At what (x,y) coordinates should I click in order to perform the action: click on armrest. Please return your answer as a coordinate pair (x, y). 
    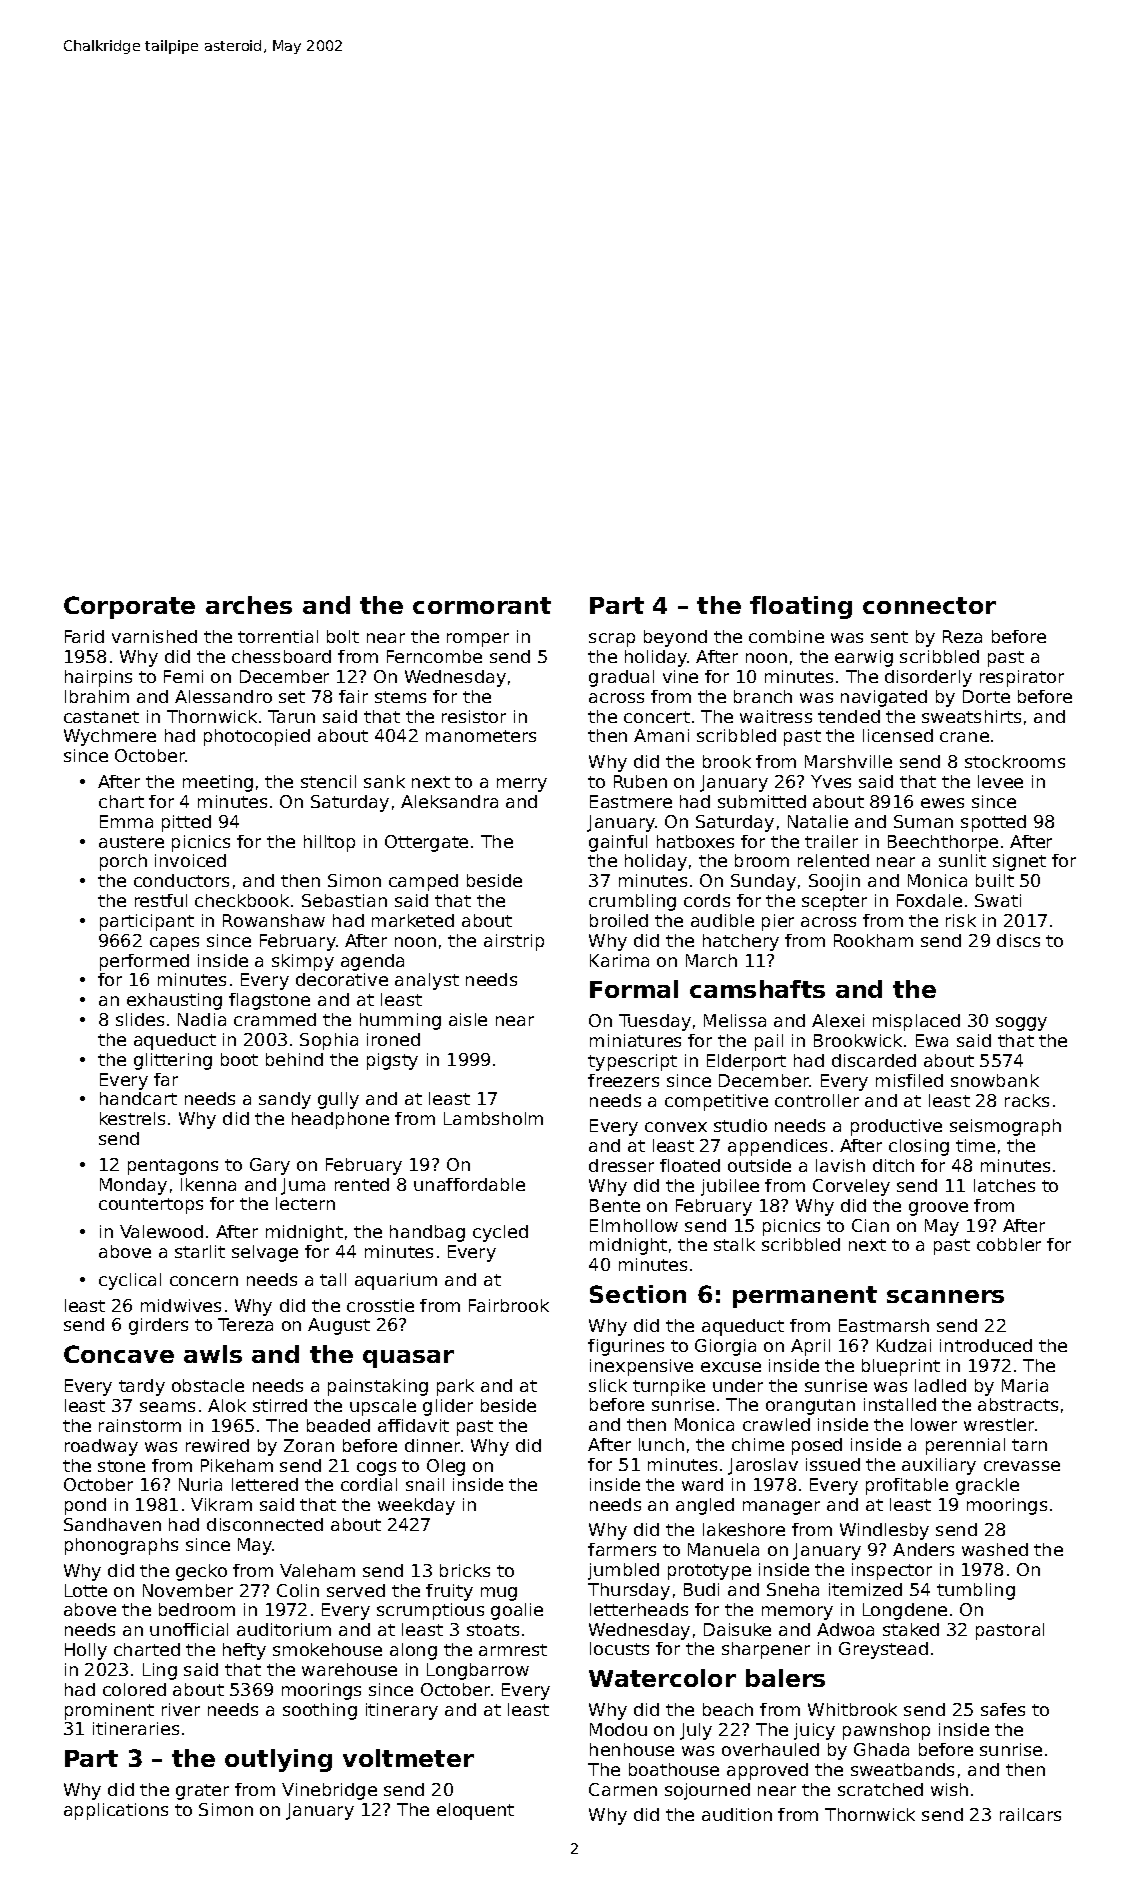
    Looking at the image, I should click on (513, 1650).
